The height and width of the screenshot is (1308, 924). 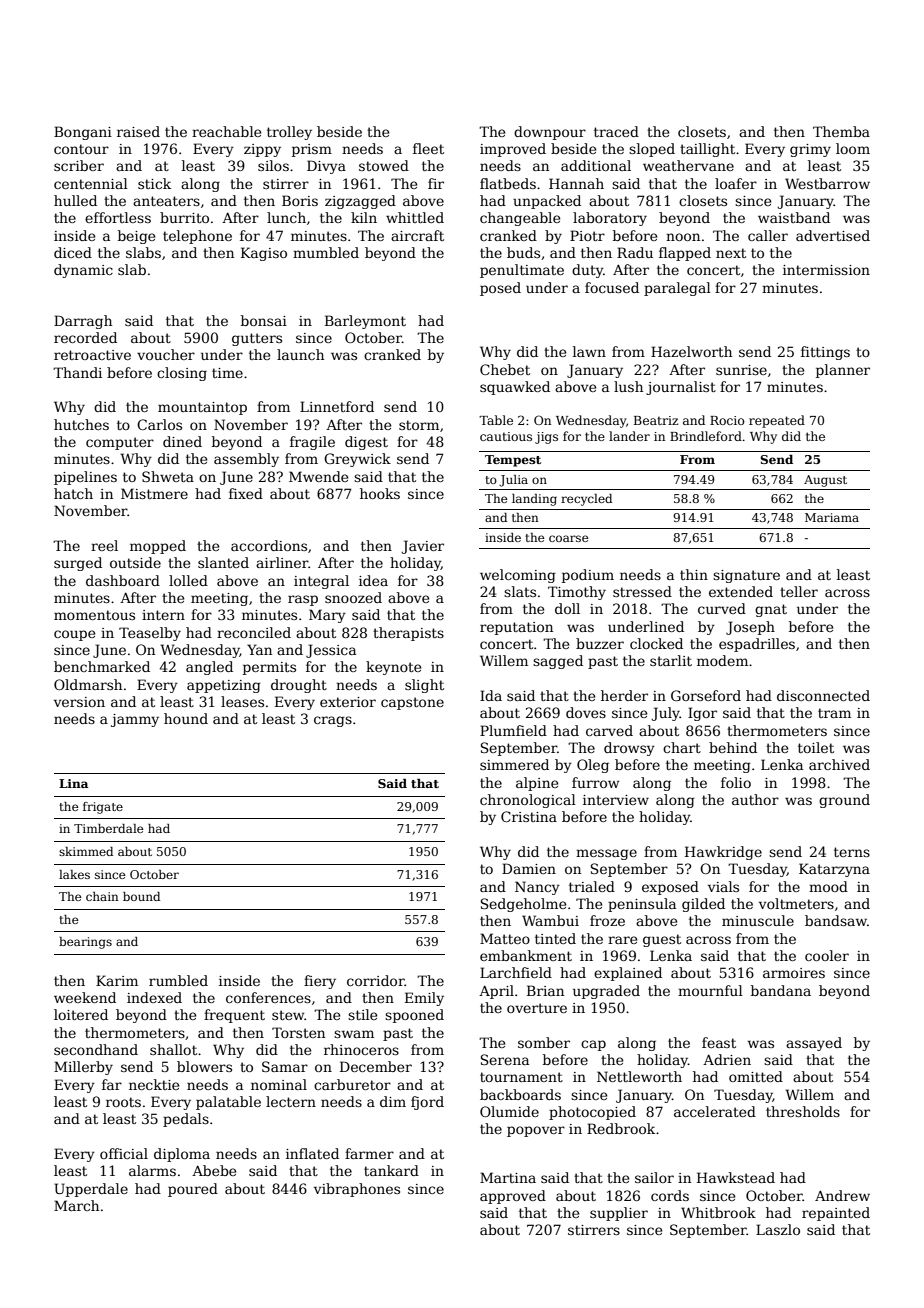 What do you see at coordinates (393, 668) in the screenshot?
I see `keynote` at bounding box center [393, 668].
